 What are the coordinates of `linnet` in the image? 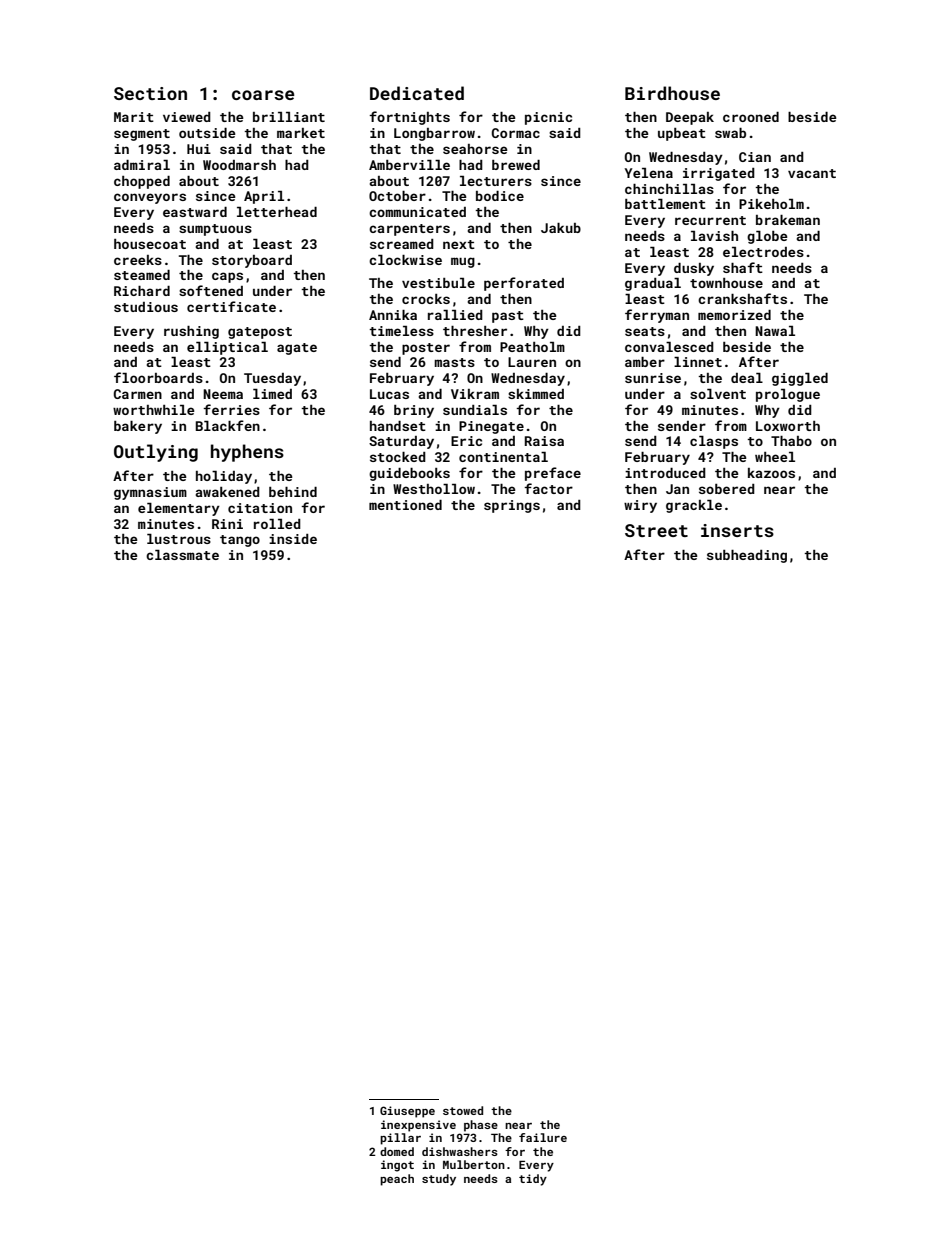 It's located at (698, 362).
